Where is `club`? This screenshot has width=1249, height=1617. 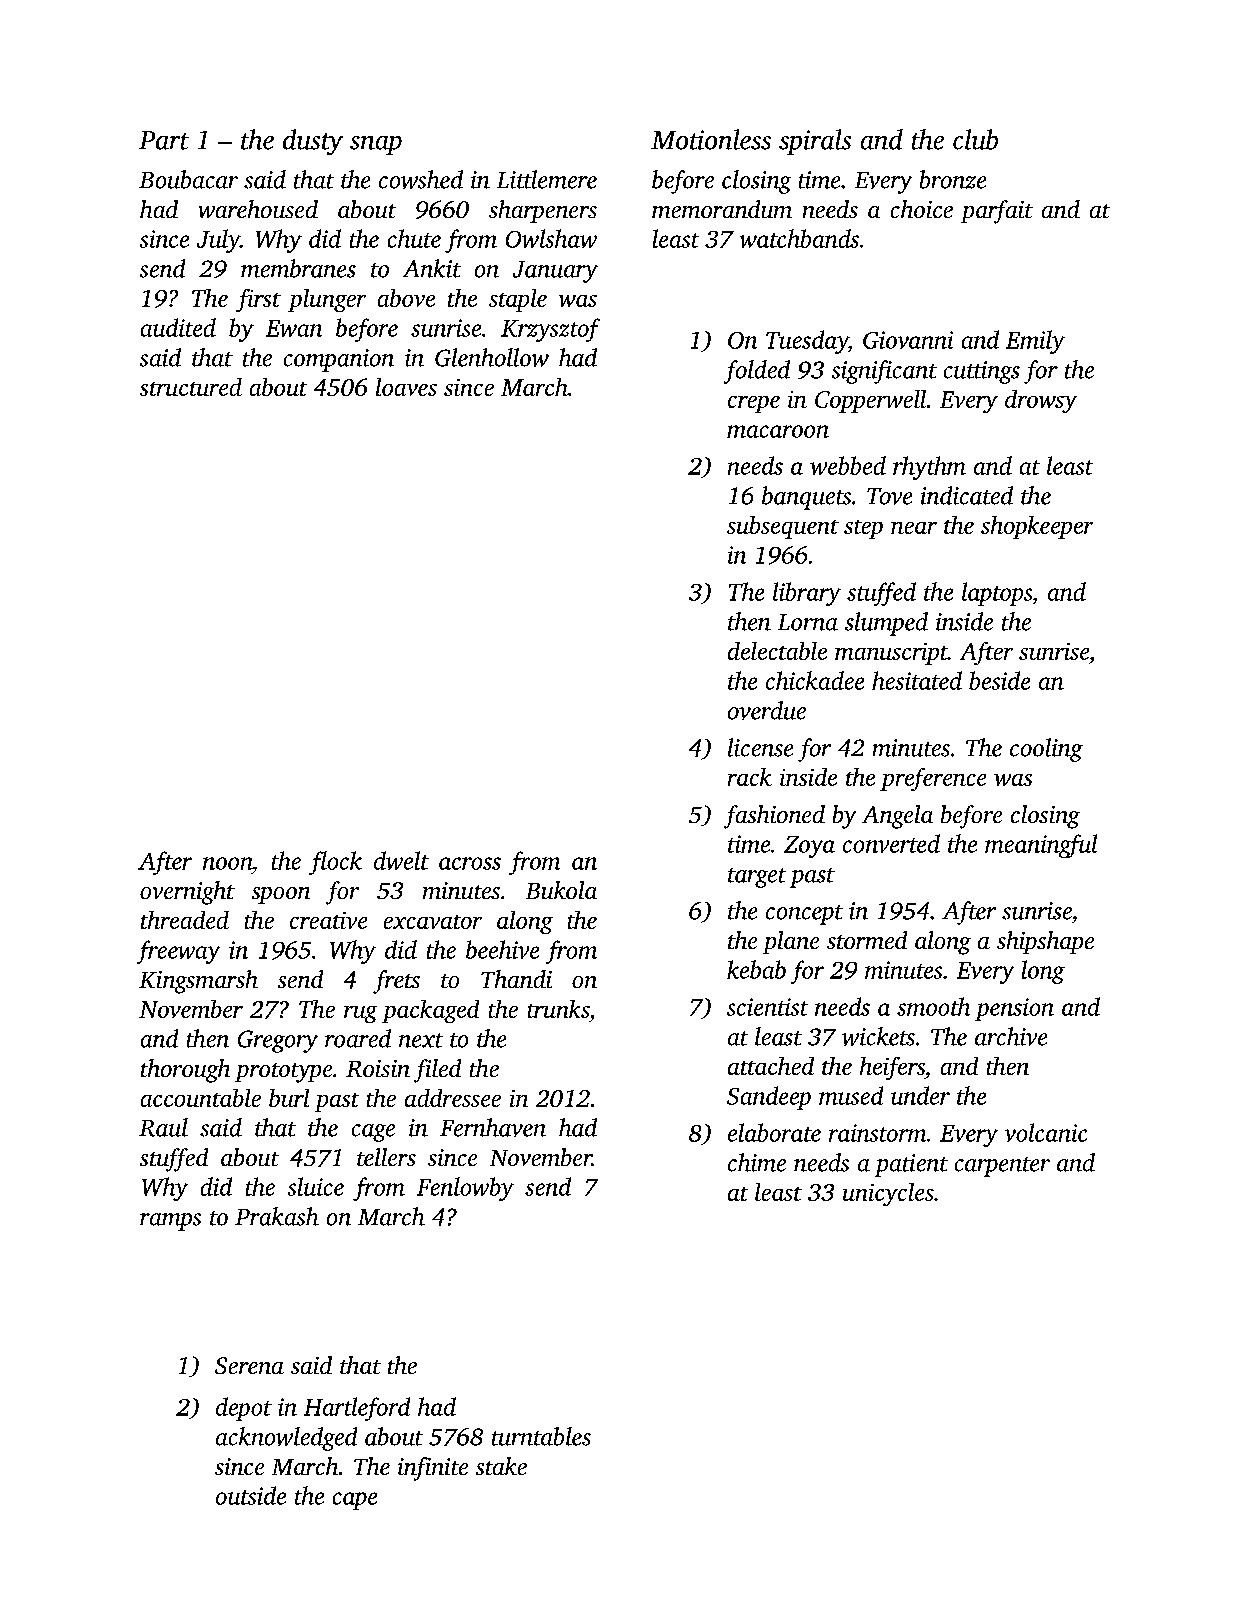
club is located at coordinates (975, 139).
